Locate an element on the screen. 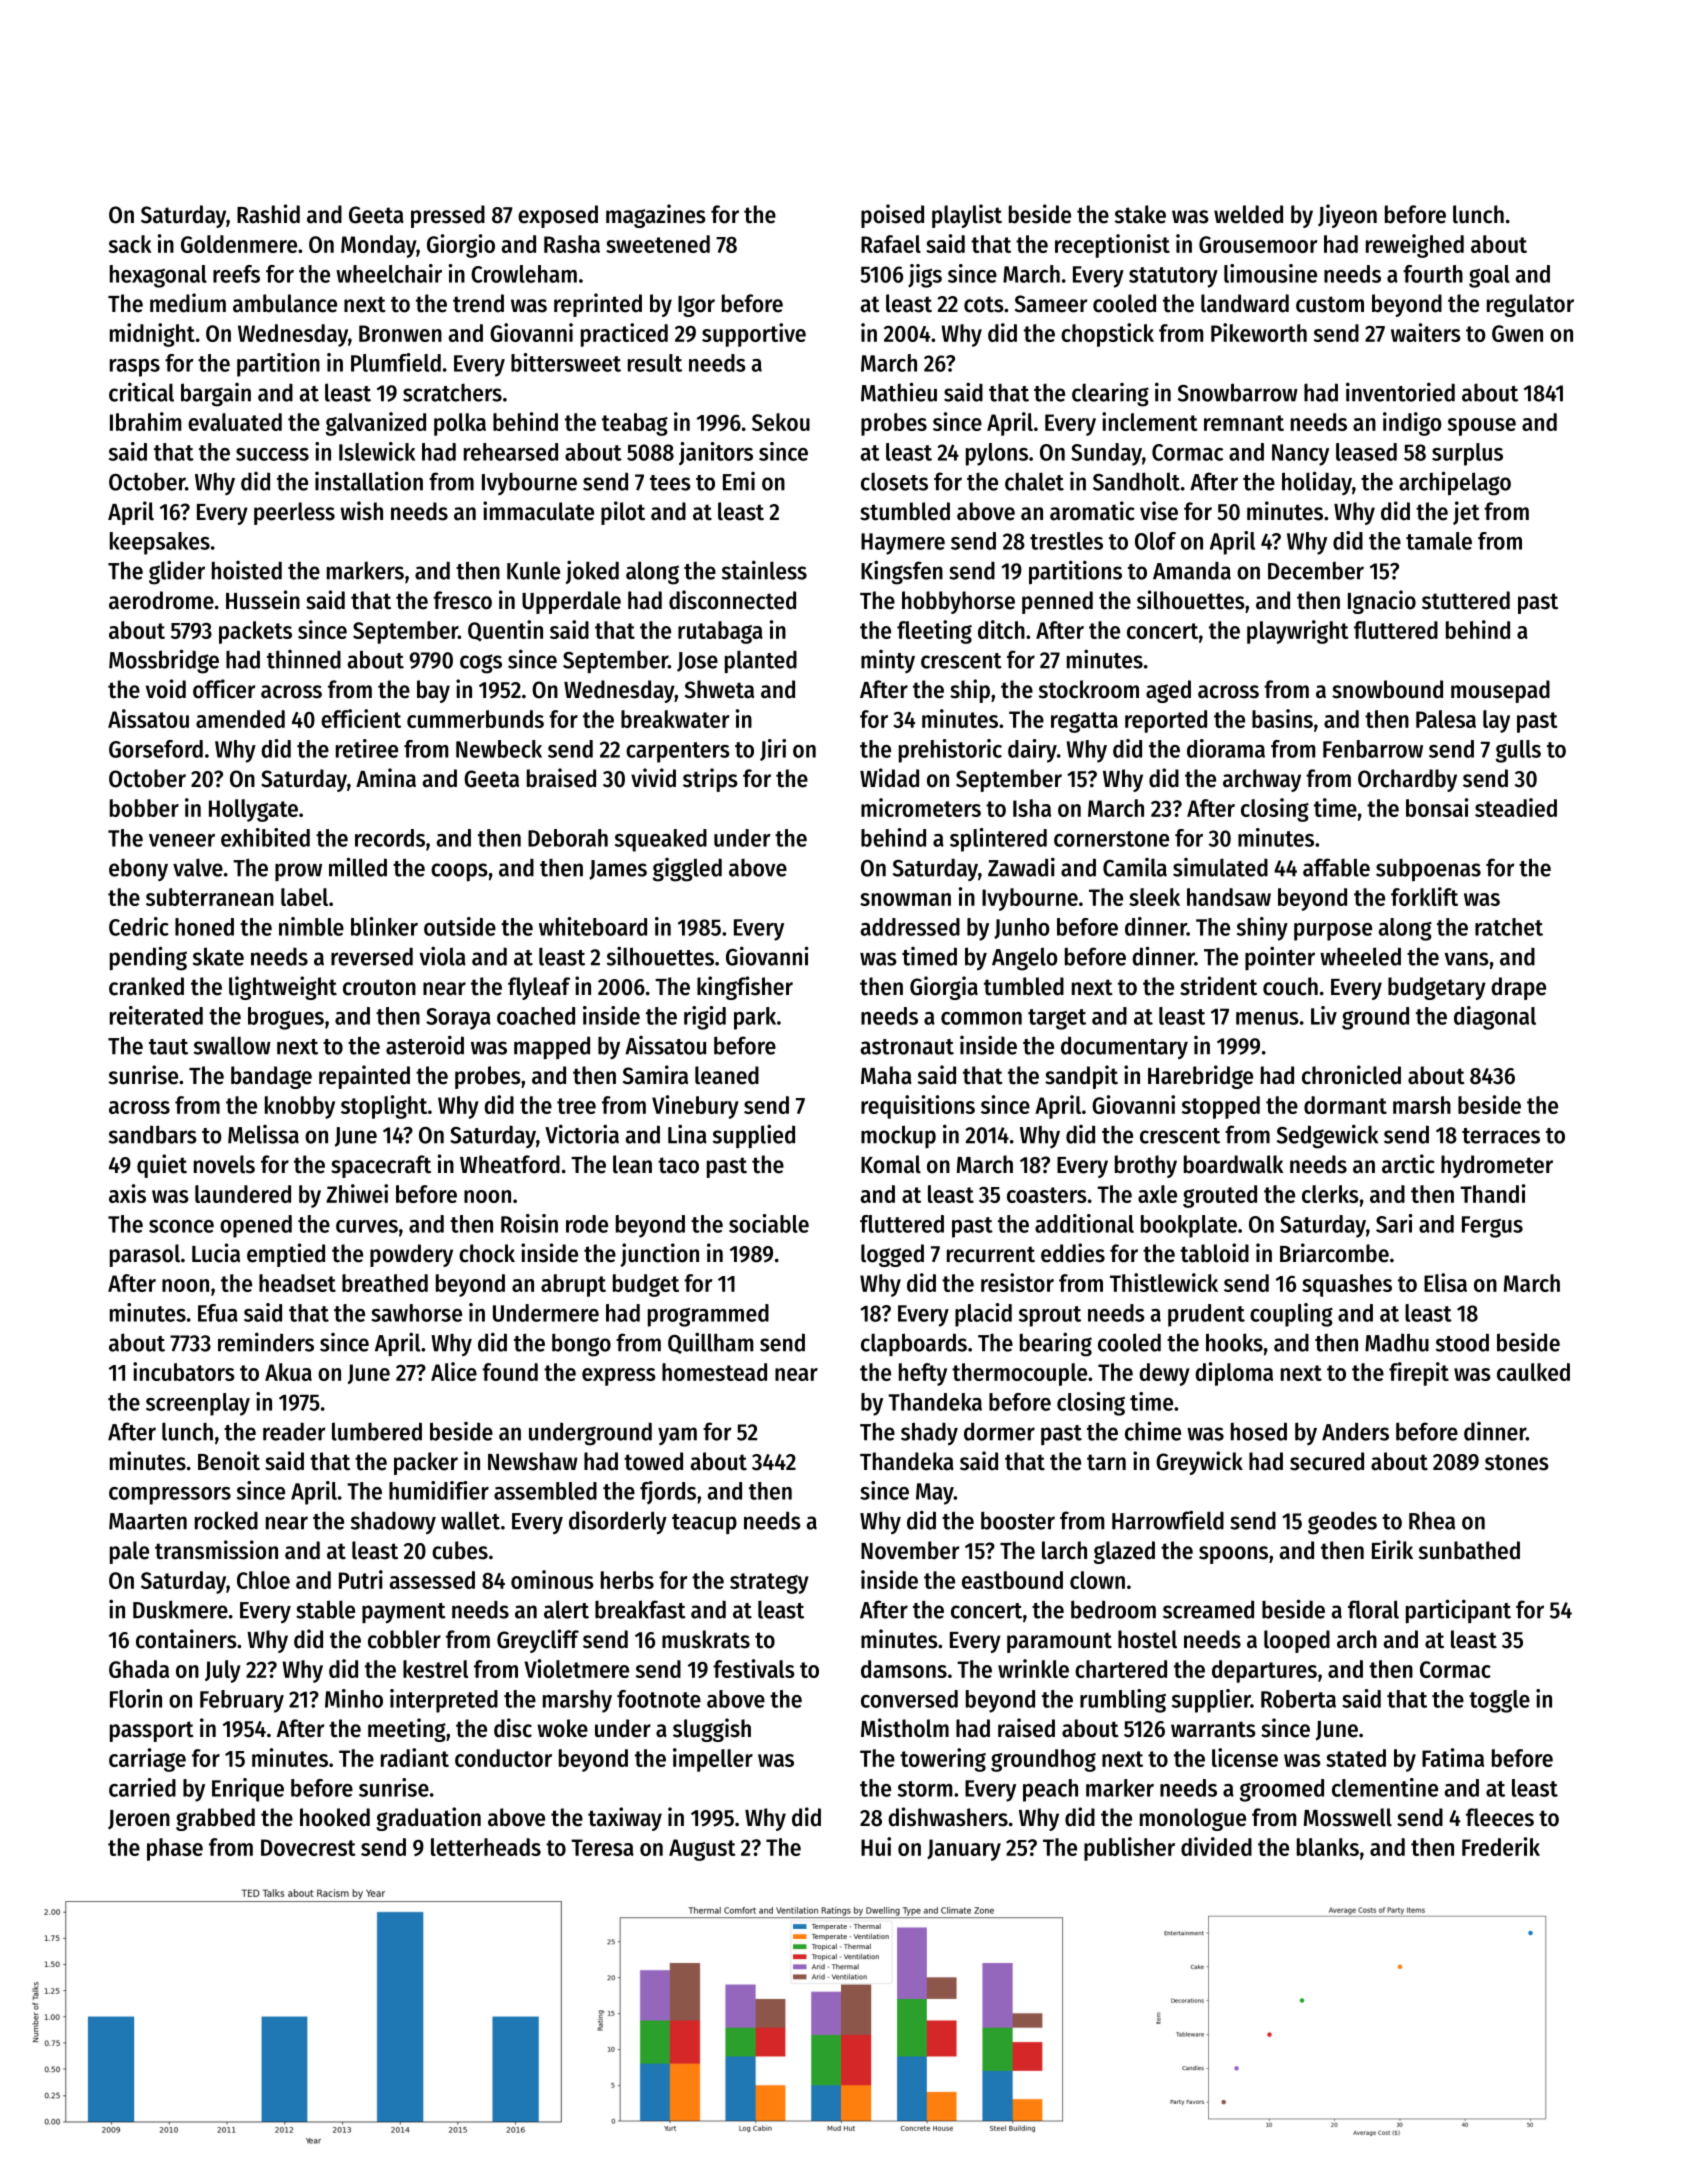  quiet is located at coordinates (162, 1166).
